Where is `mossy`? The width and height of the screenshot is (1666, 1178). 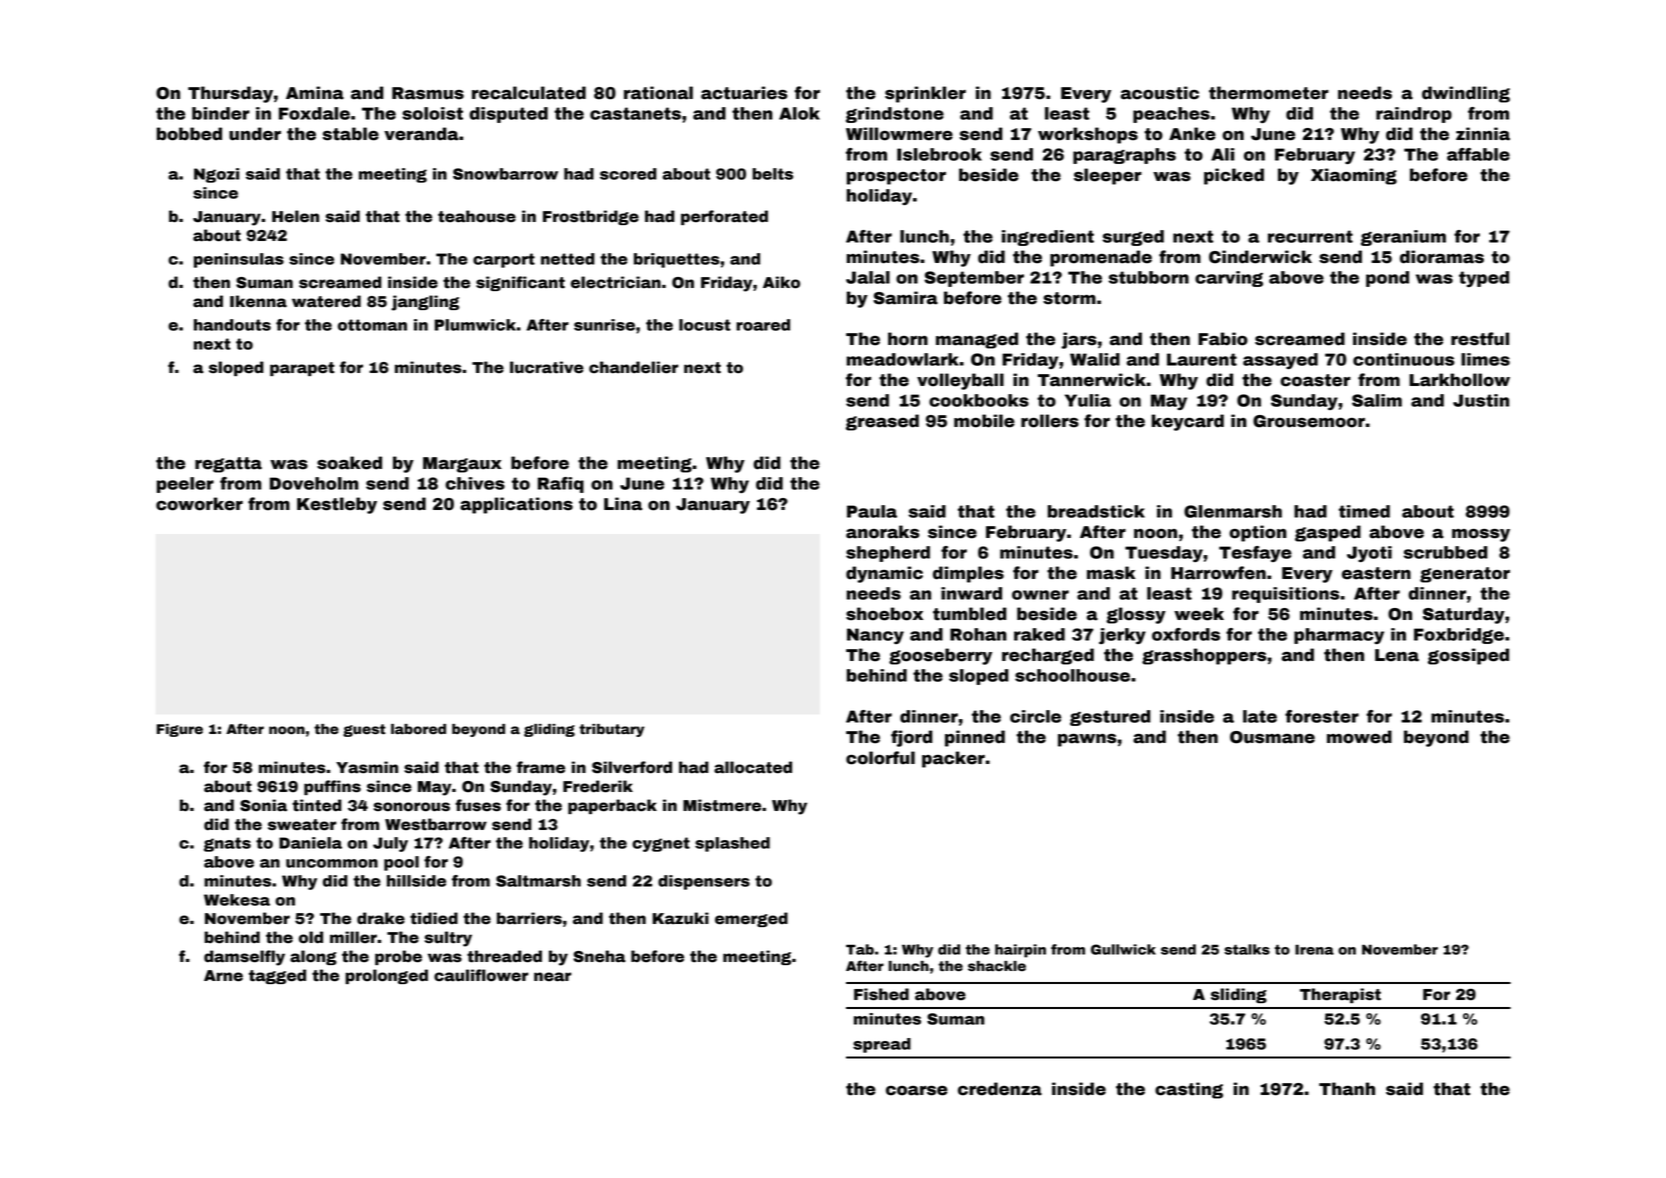 mossy is located at coordinates (1481, 535).
